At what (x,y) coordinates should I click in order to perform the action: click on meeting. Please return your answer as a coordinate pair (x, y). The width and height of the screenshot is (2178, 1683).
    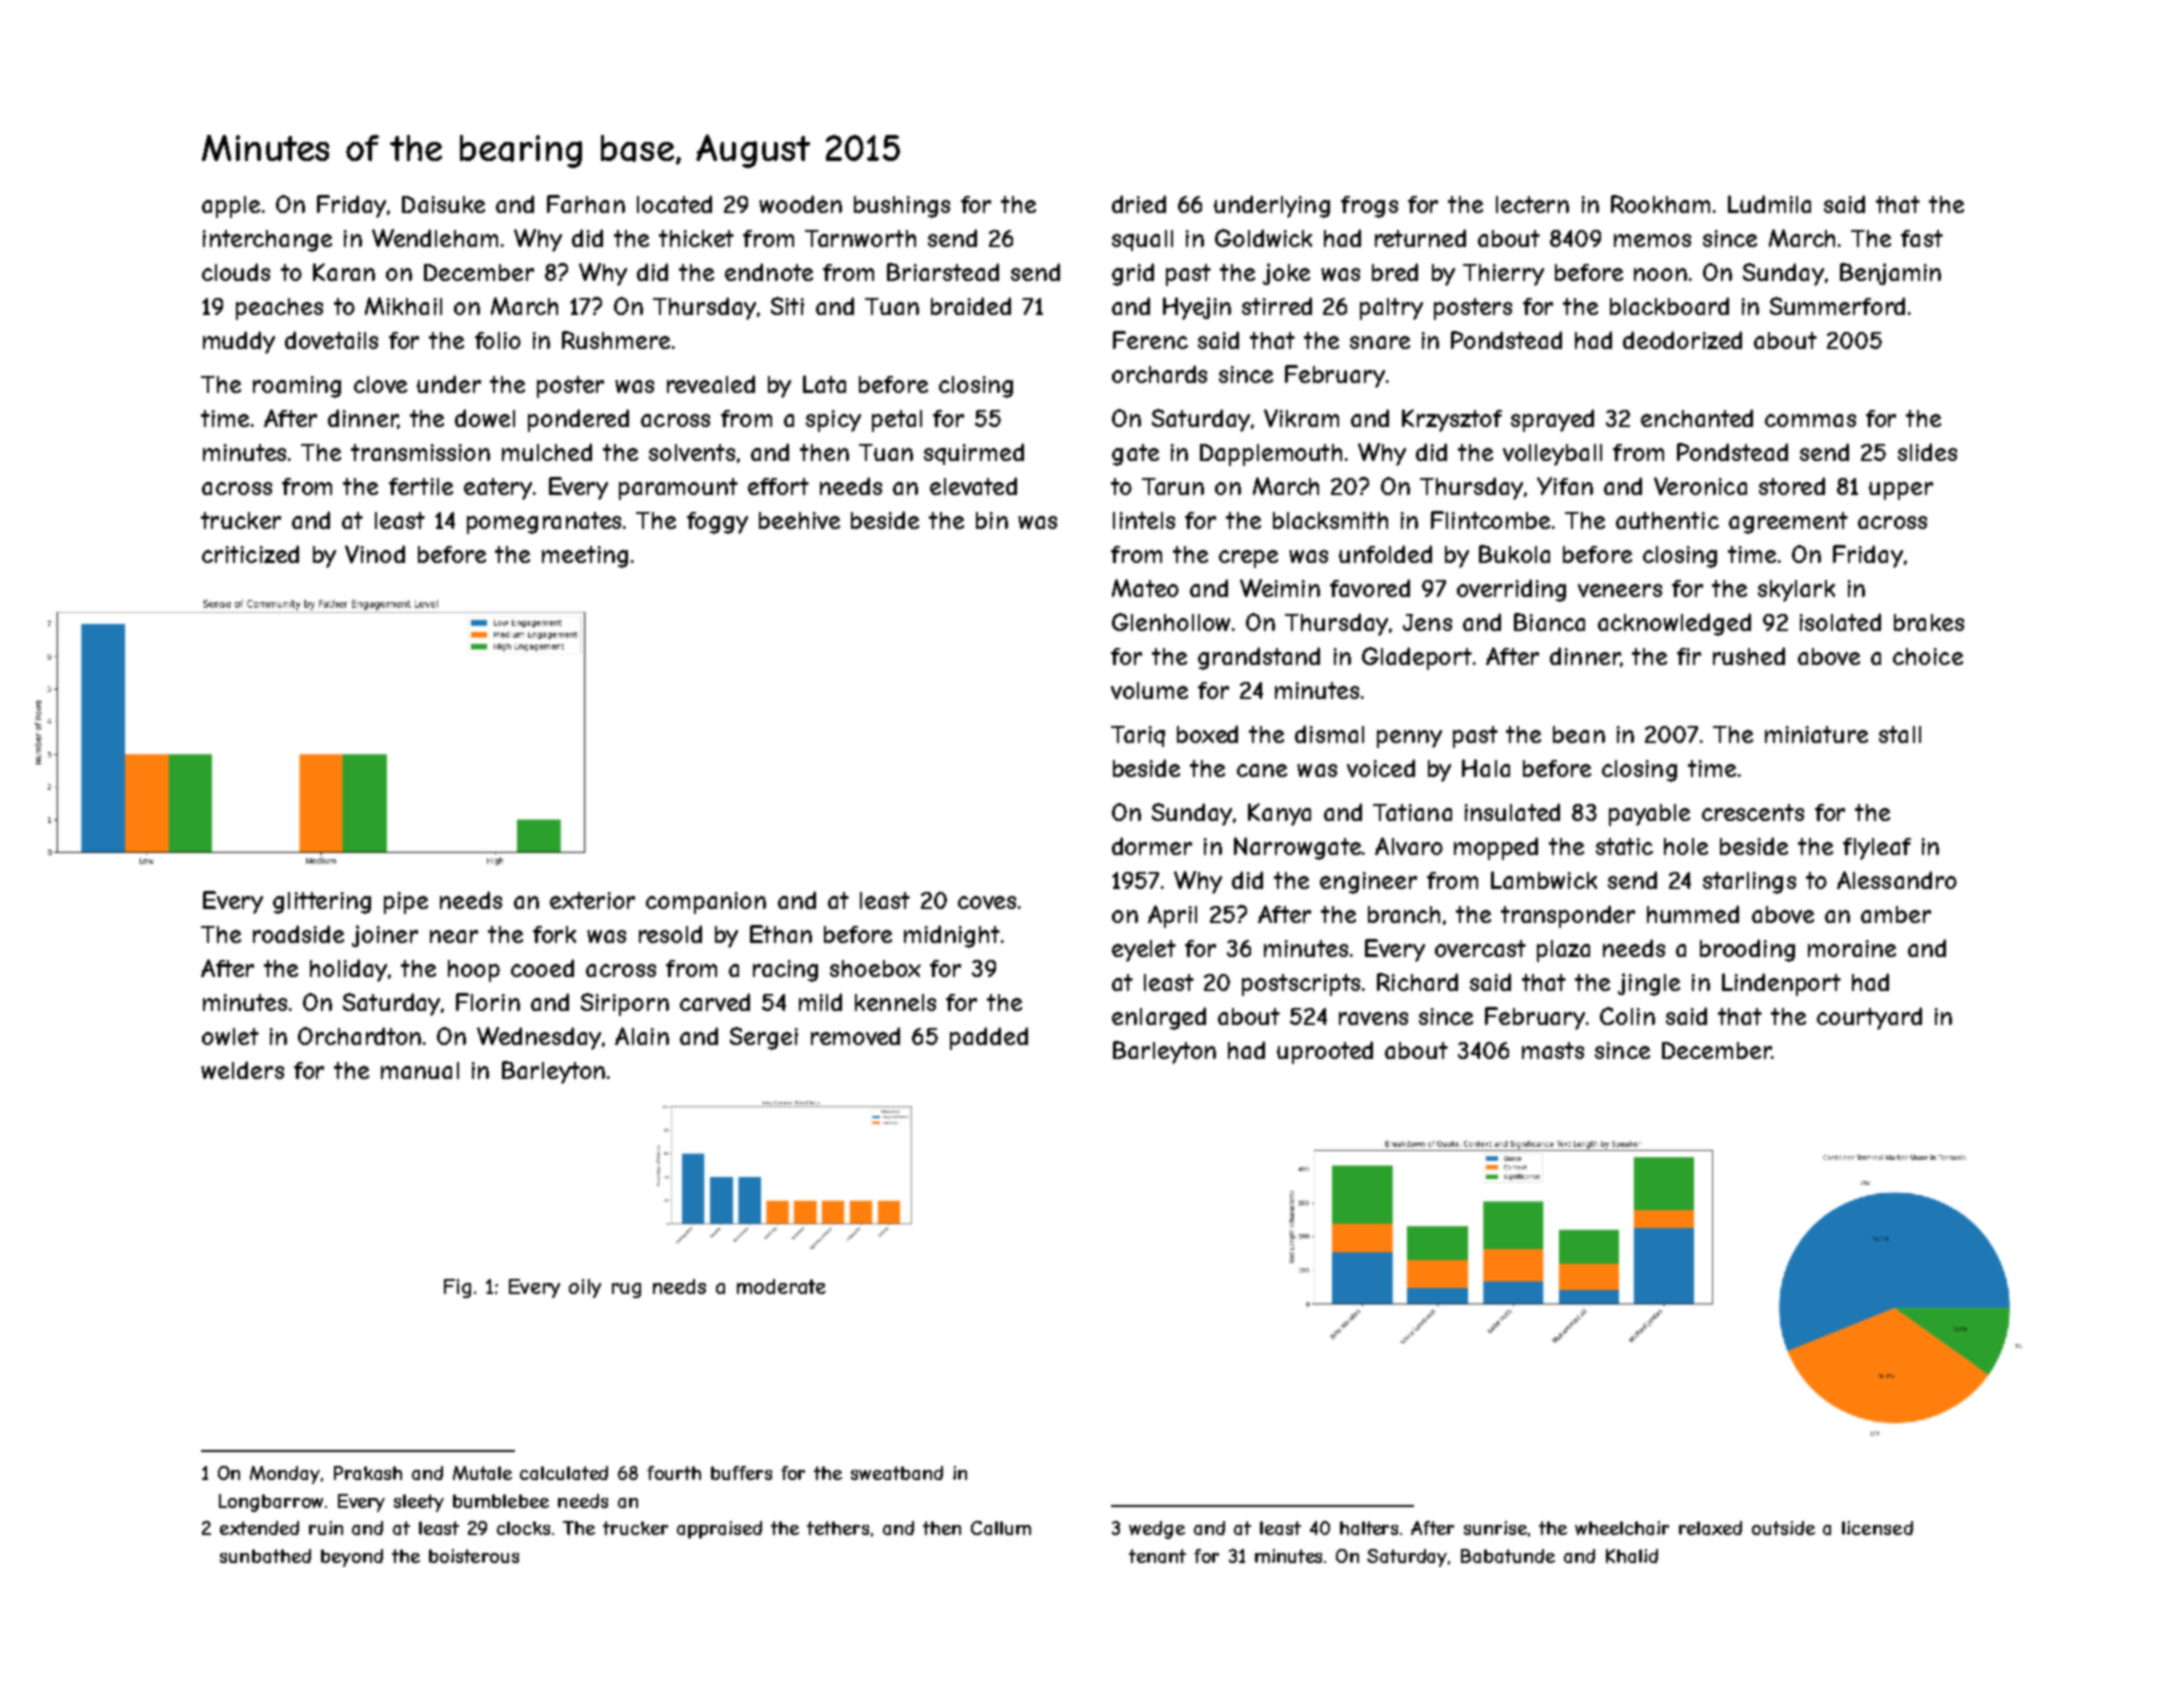
    Looking at the image, I should click on (585, 557).
